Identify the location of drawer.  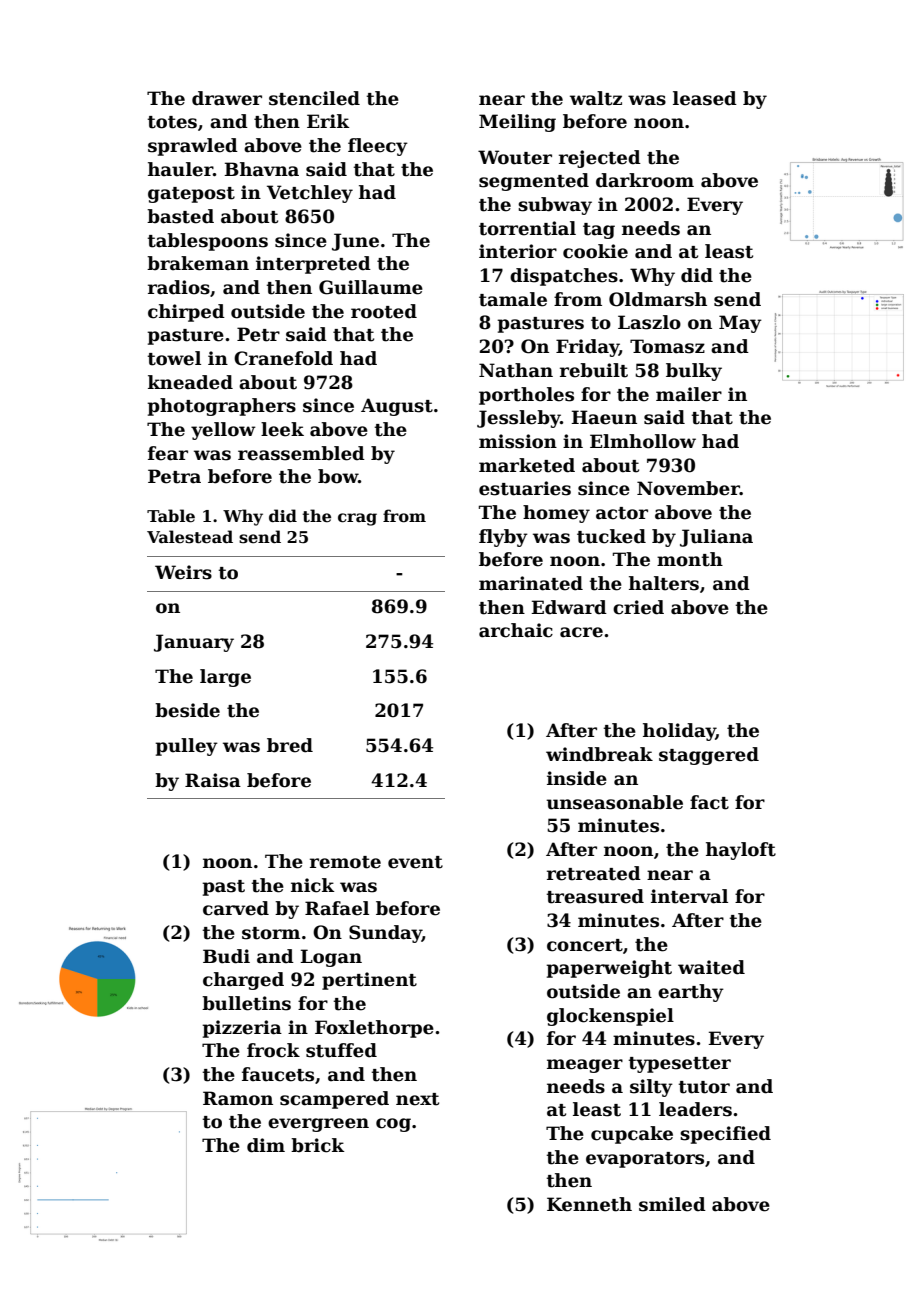
(227, 98).
